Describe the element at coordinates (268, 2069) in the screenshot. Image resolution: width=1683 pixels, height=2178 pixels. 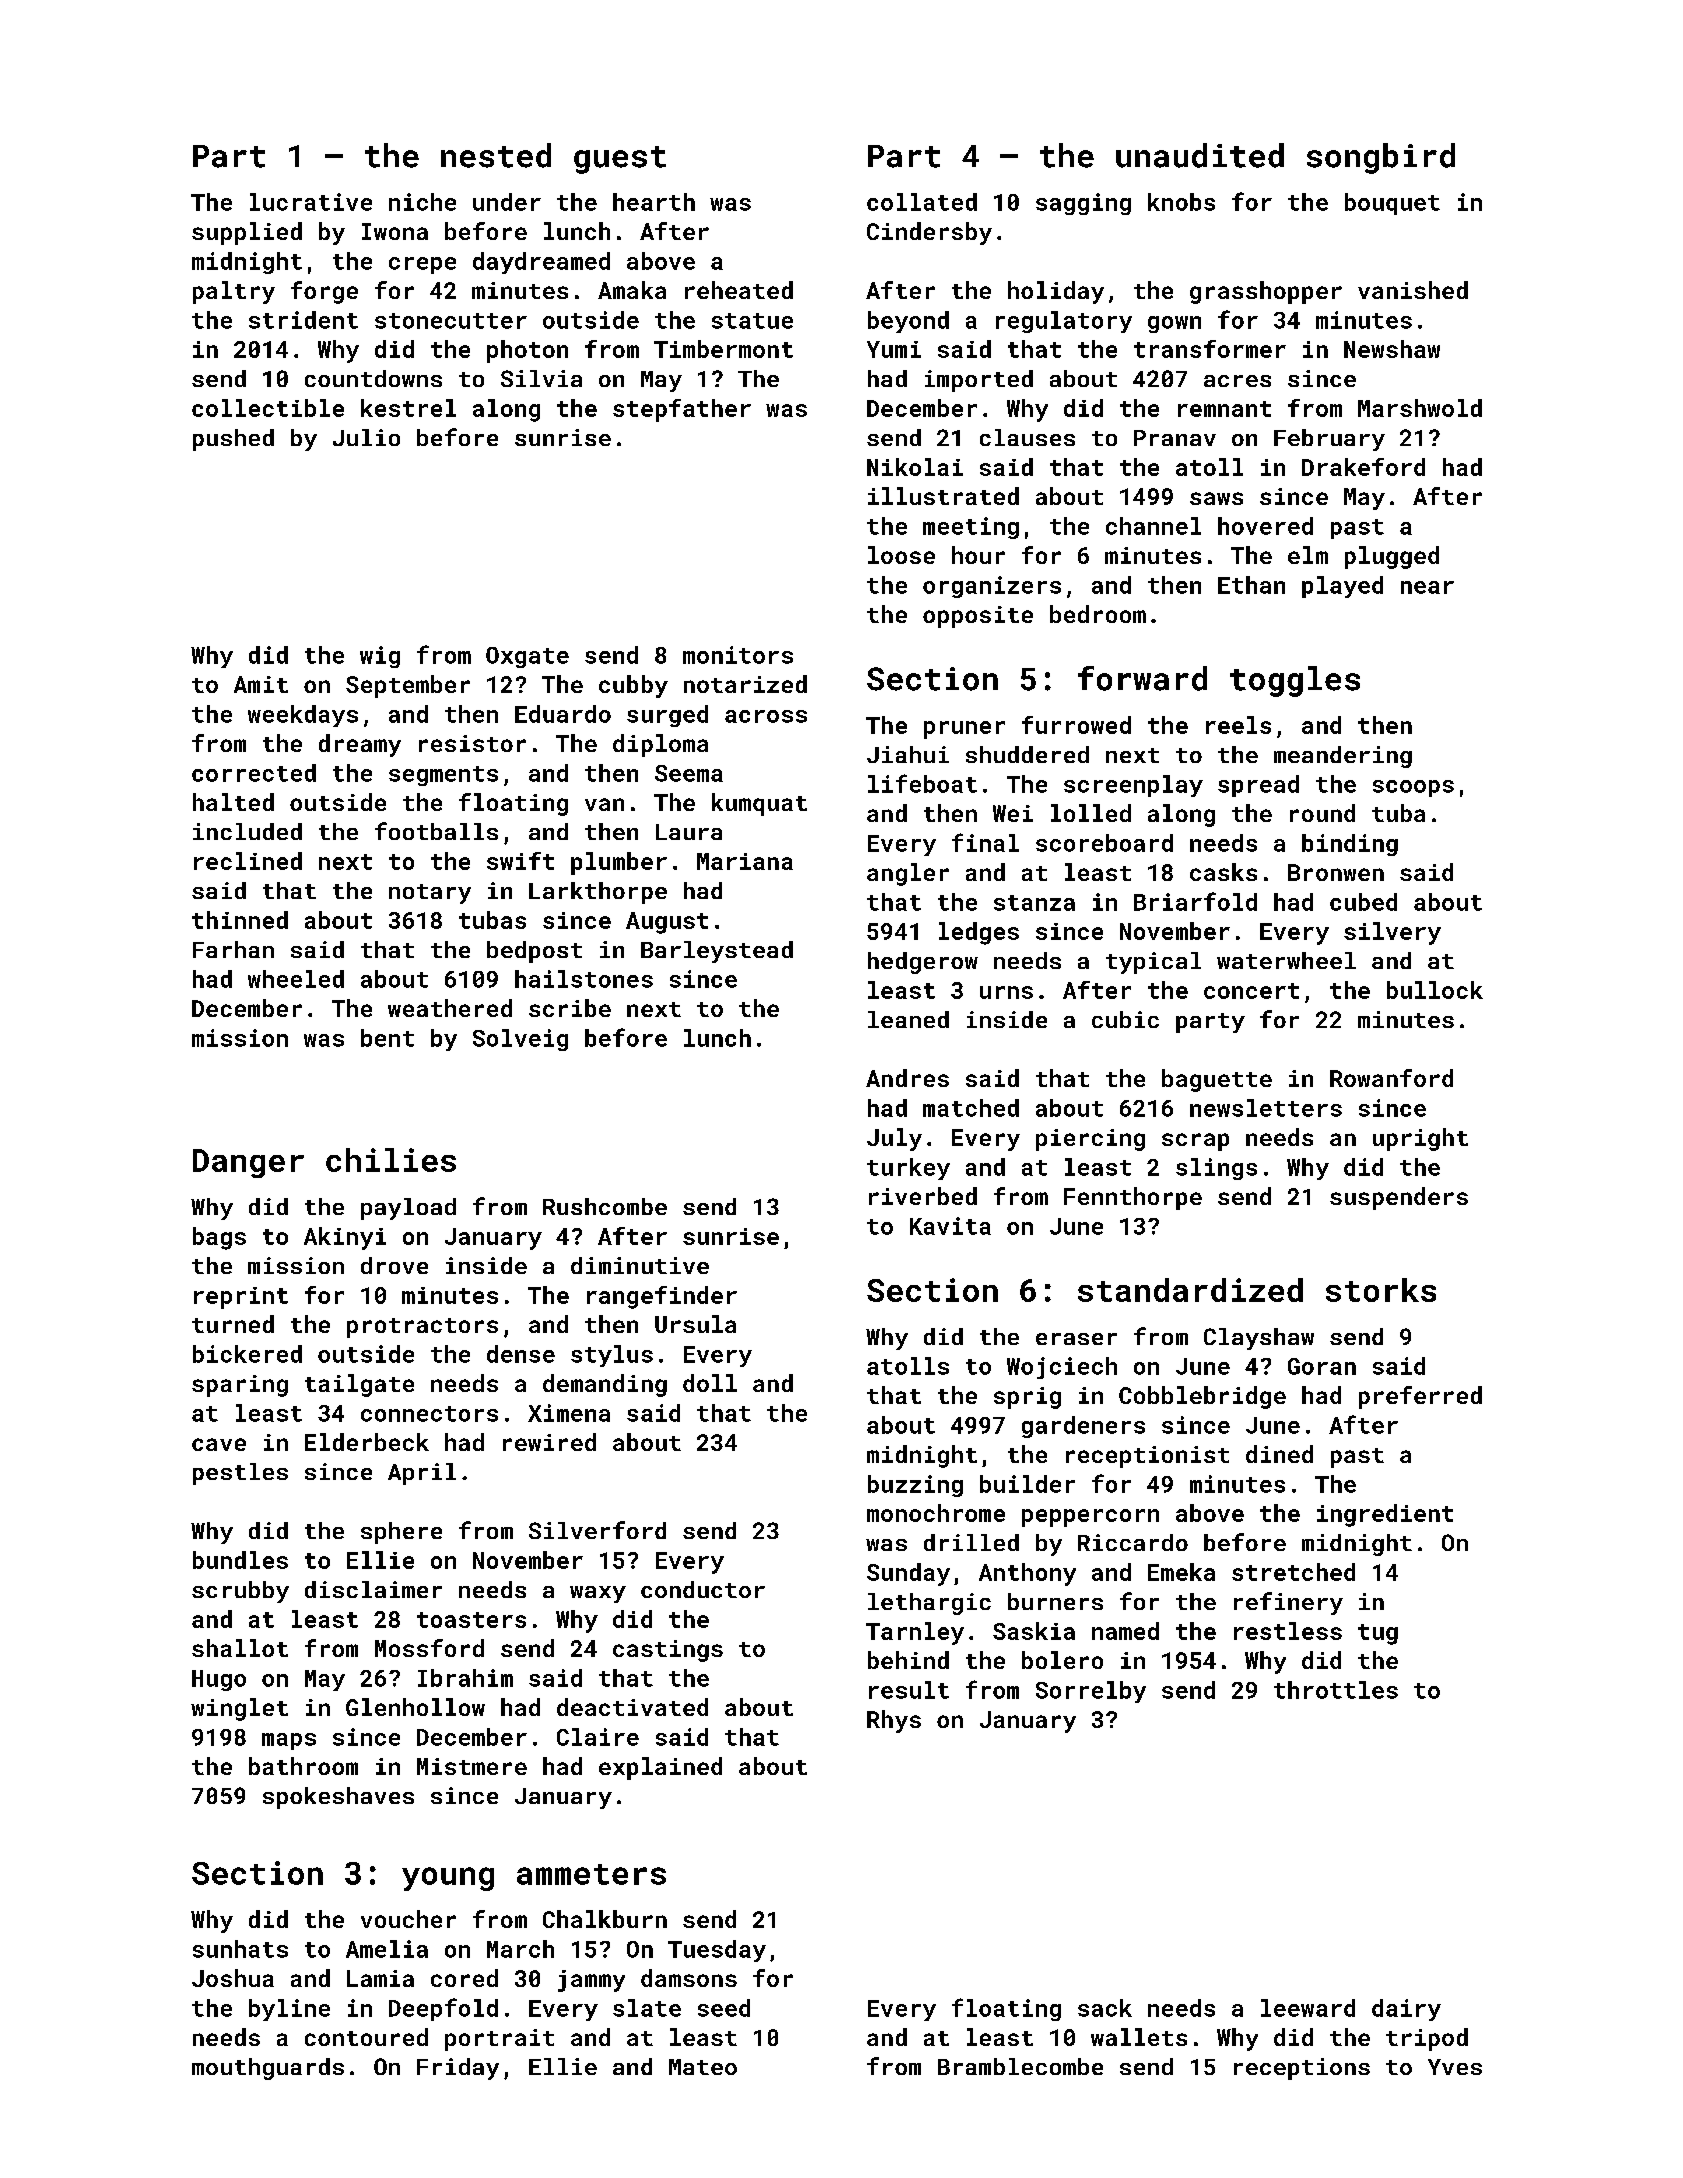
I see `mouthguards` at that location.
